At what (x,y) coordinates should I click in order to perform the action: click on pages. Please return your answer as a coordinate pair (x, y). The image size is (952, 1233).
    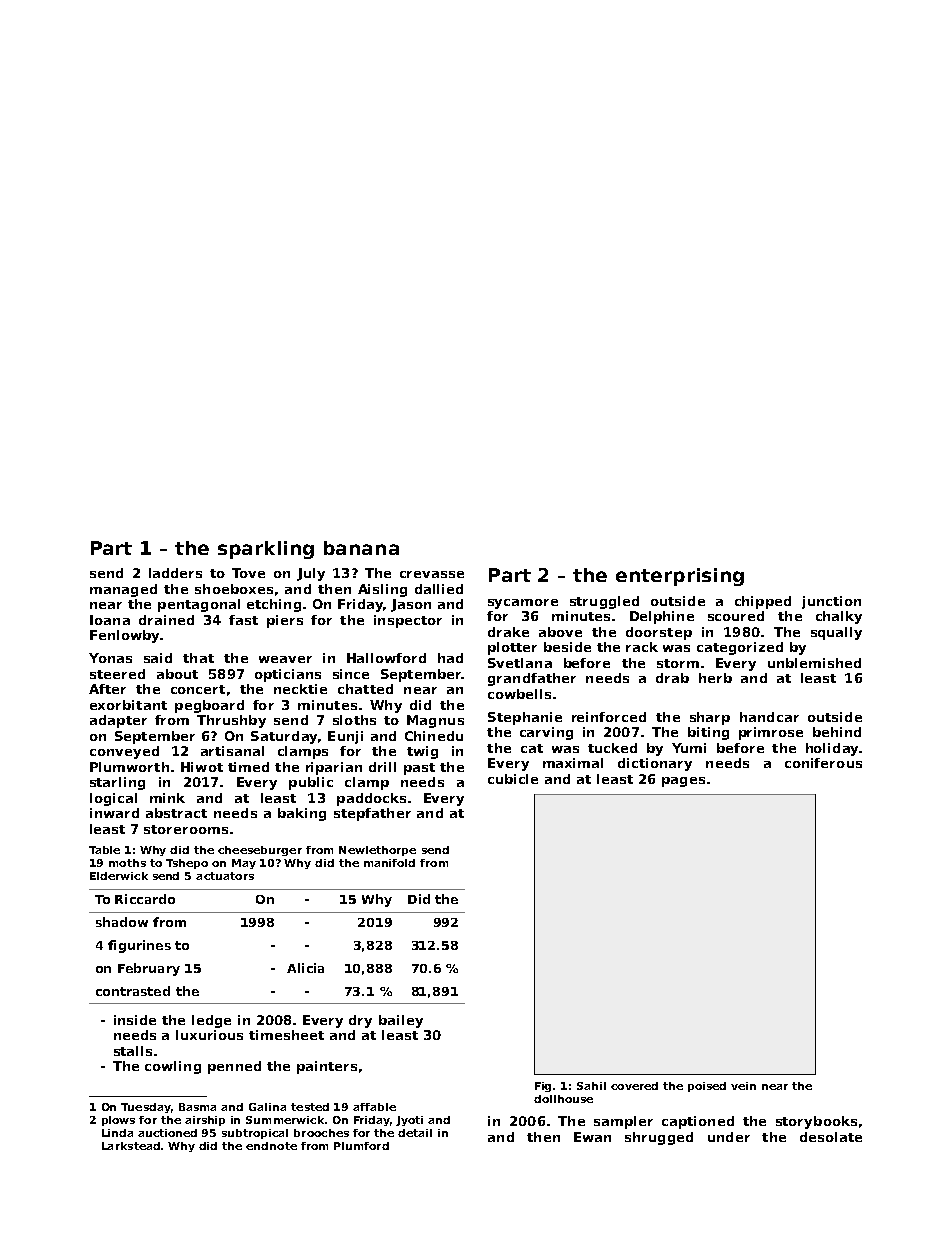
    Looking at the image, I should click on (683, 782).
